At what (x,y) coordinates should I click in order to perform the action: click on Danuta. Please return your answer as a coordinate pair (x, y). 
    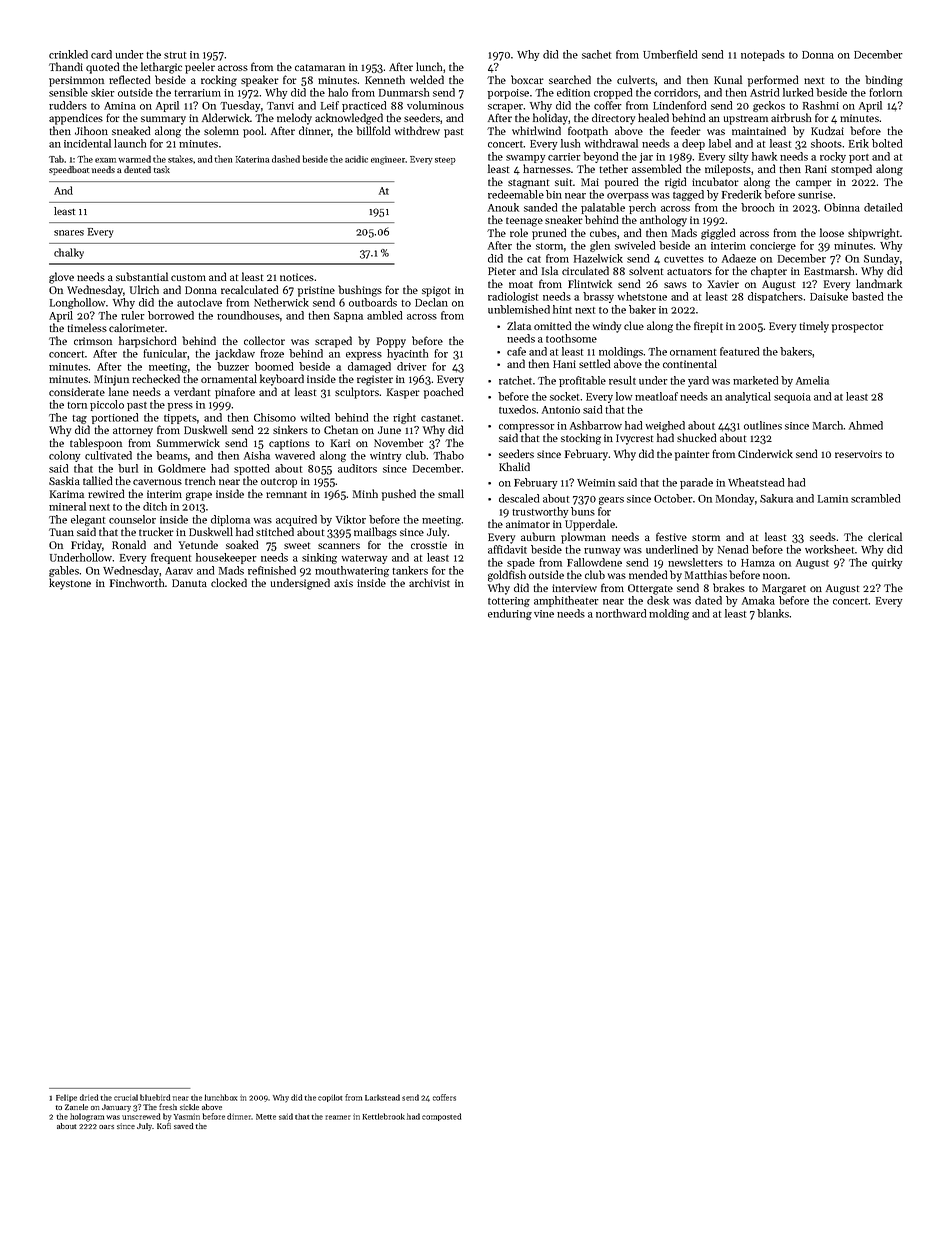
    Looking at the image, I should click on (189, 583).
